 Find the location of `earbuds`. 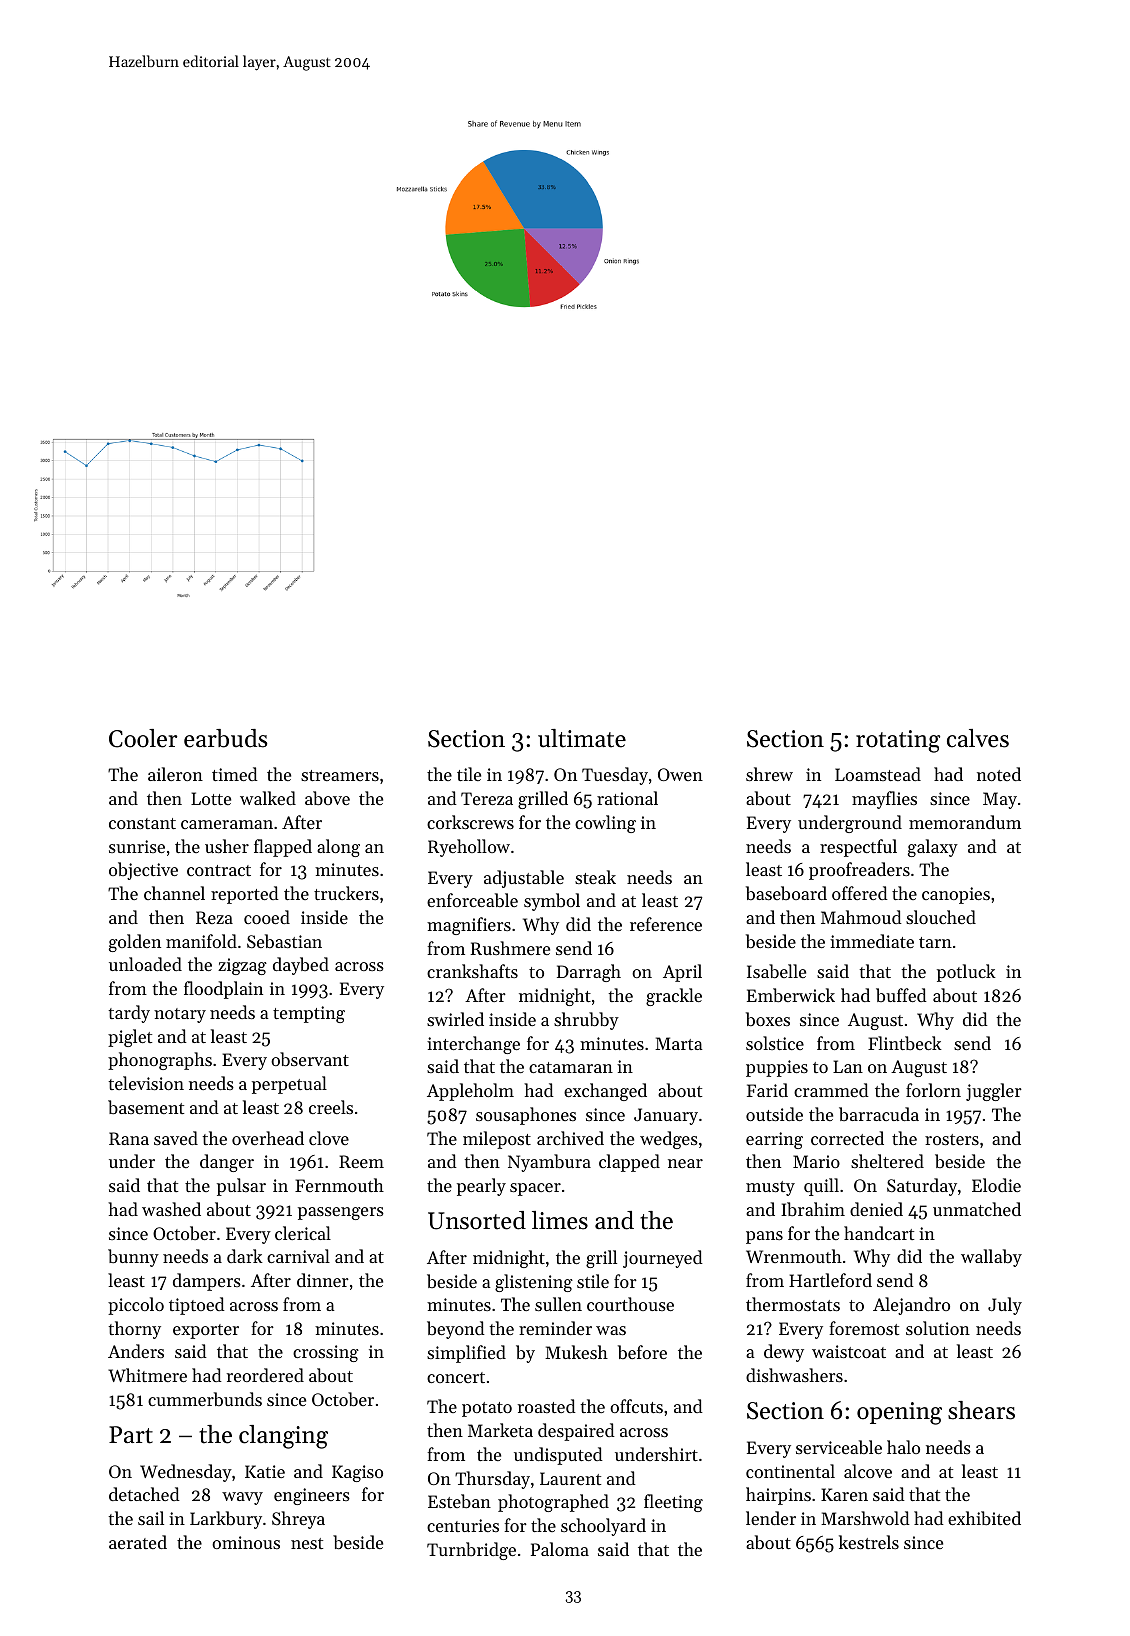

earbuds is located at coordinates (225, 738).
